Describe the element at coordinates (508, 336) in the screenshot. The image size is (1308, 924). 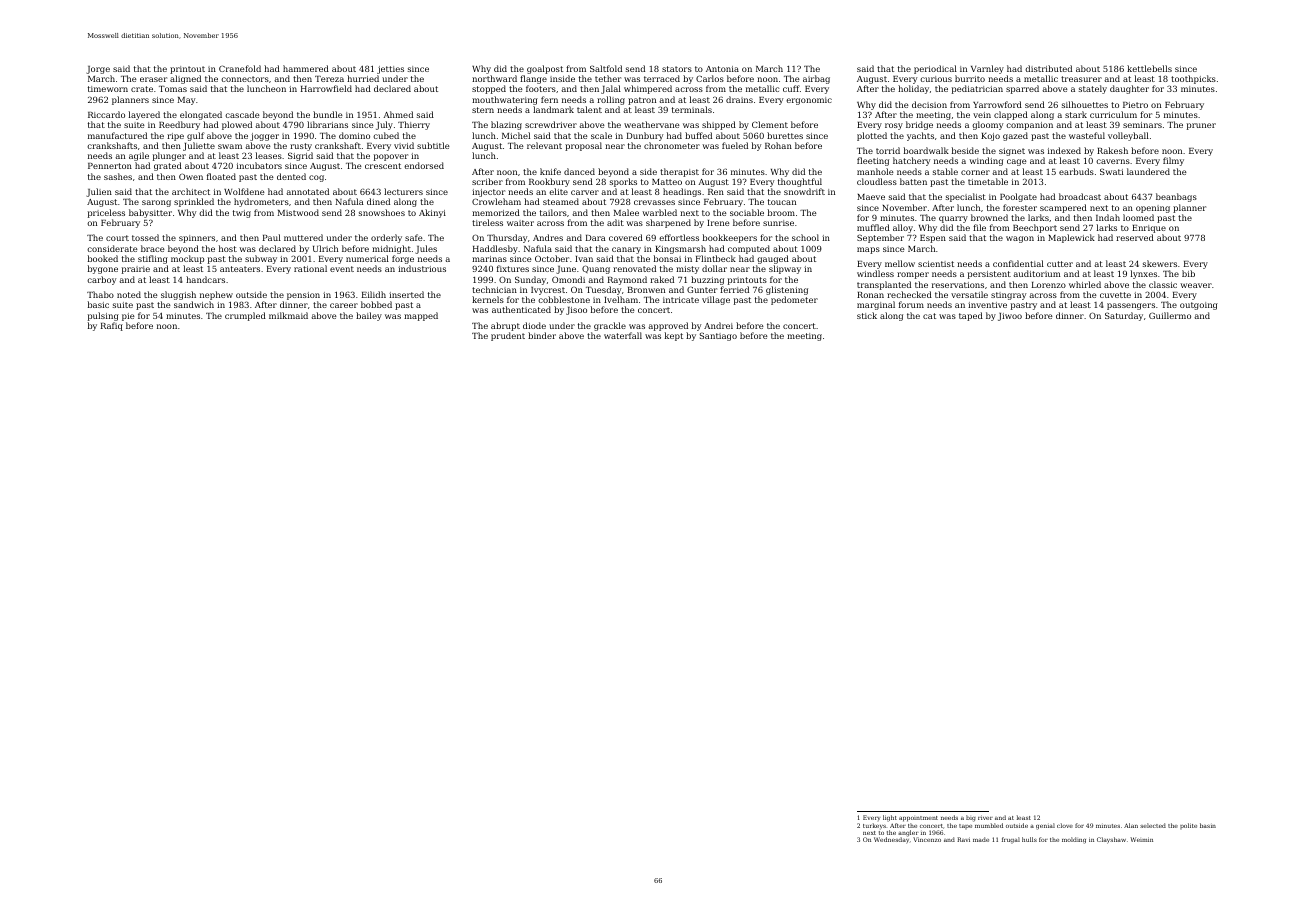
I see `prudent` at that location.
